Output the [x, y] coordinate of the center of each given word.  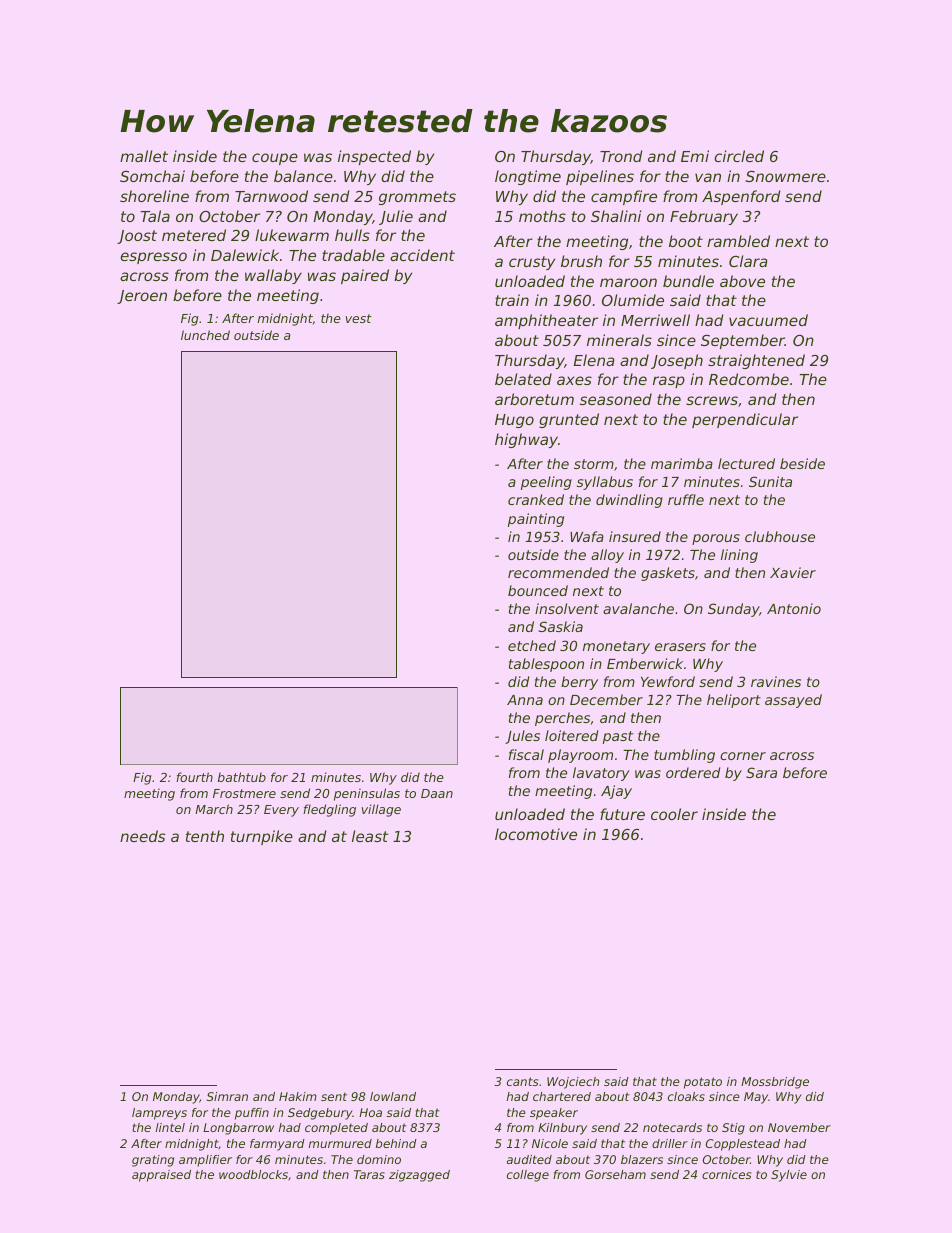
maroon [628, 282]
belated [523, 379]
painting [536, 520]
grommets [417, 198]
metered [194, 235]
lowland [393, 1096]
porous [716, 539]
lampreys [159, 1114]
